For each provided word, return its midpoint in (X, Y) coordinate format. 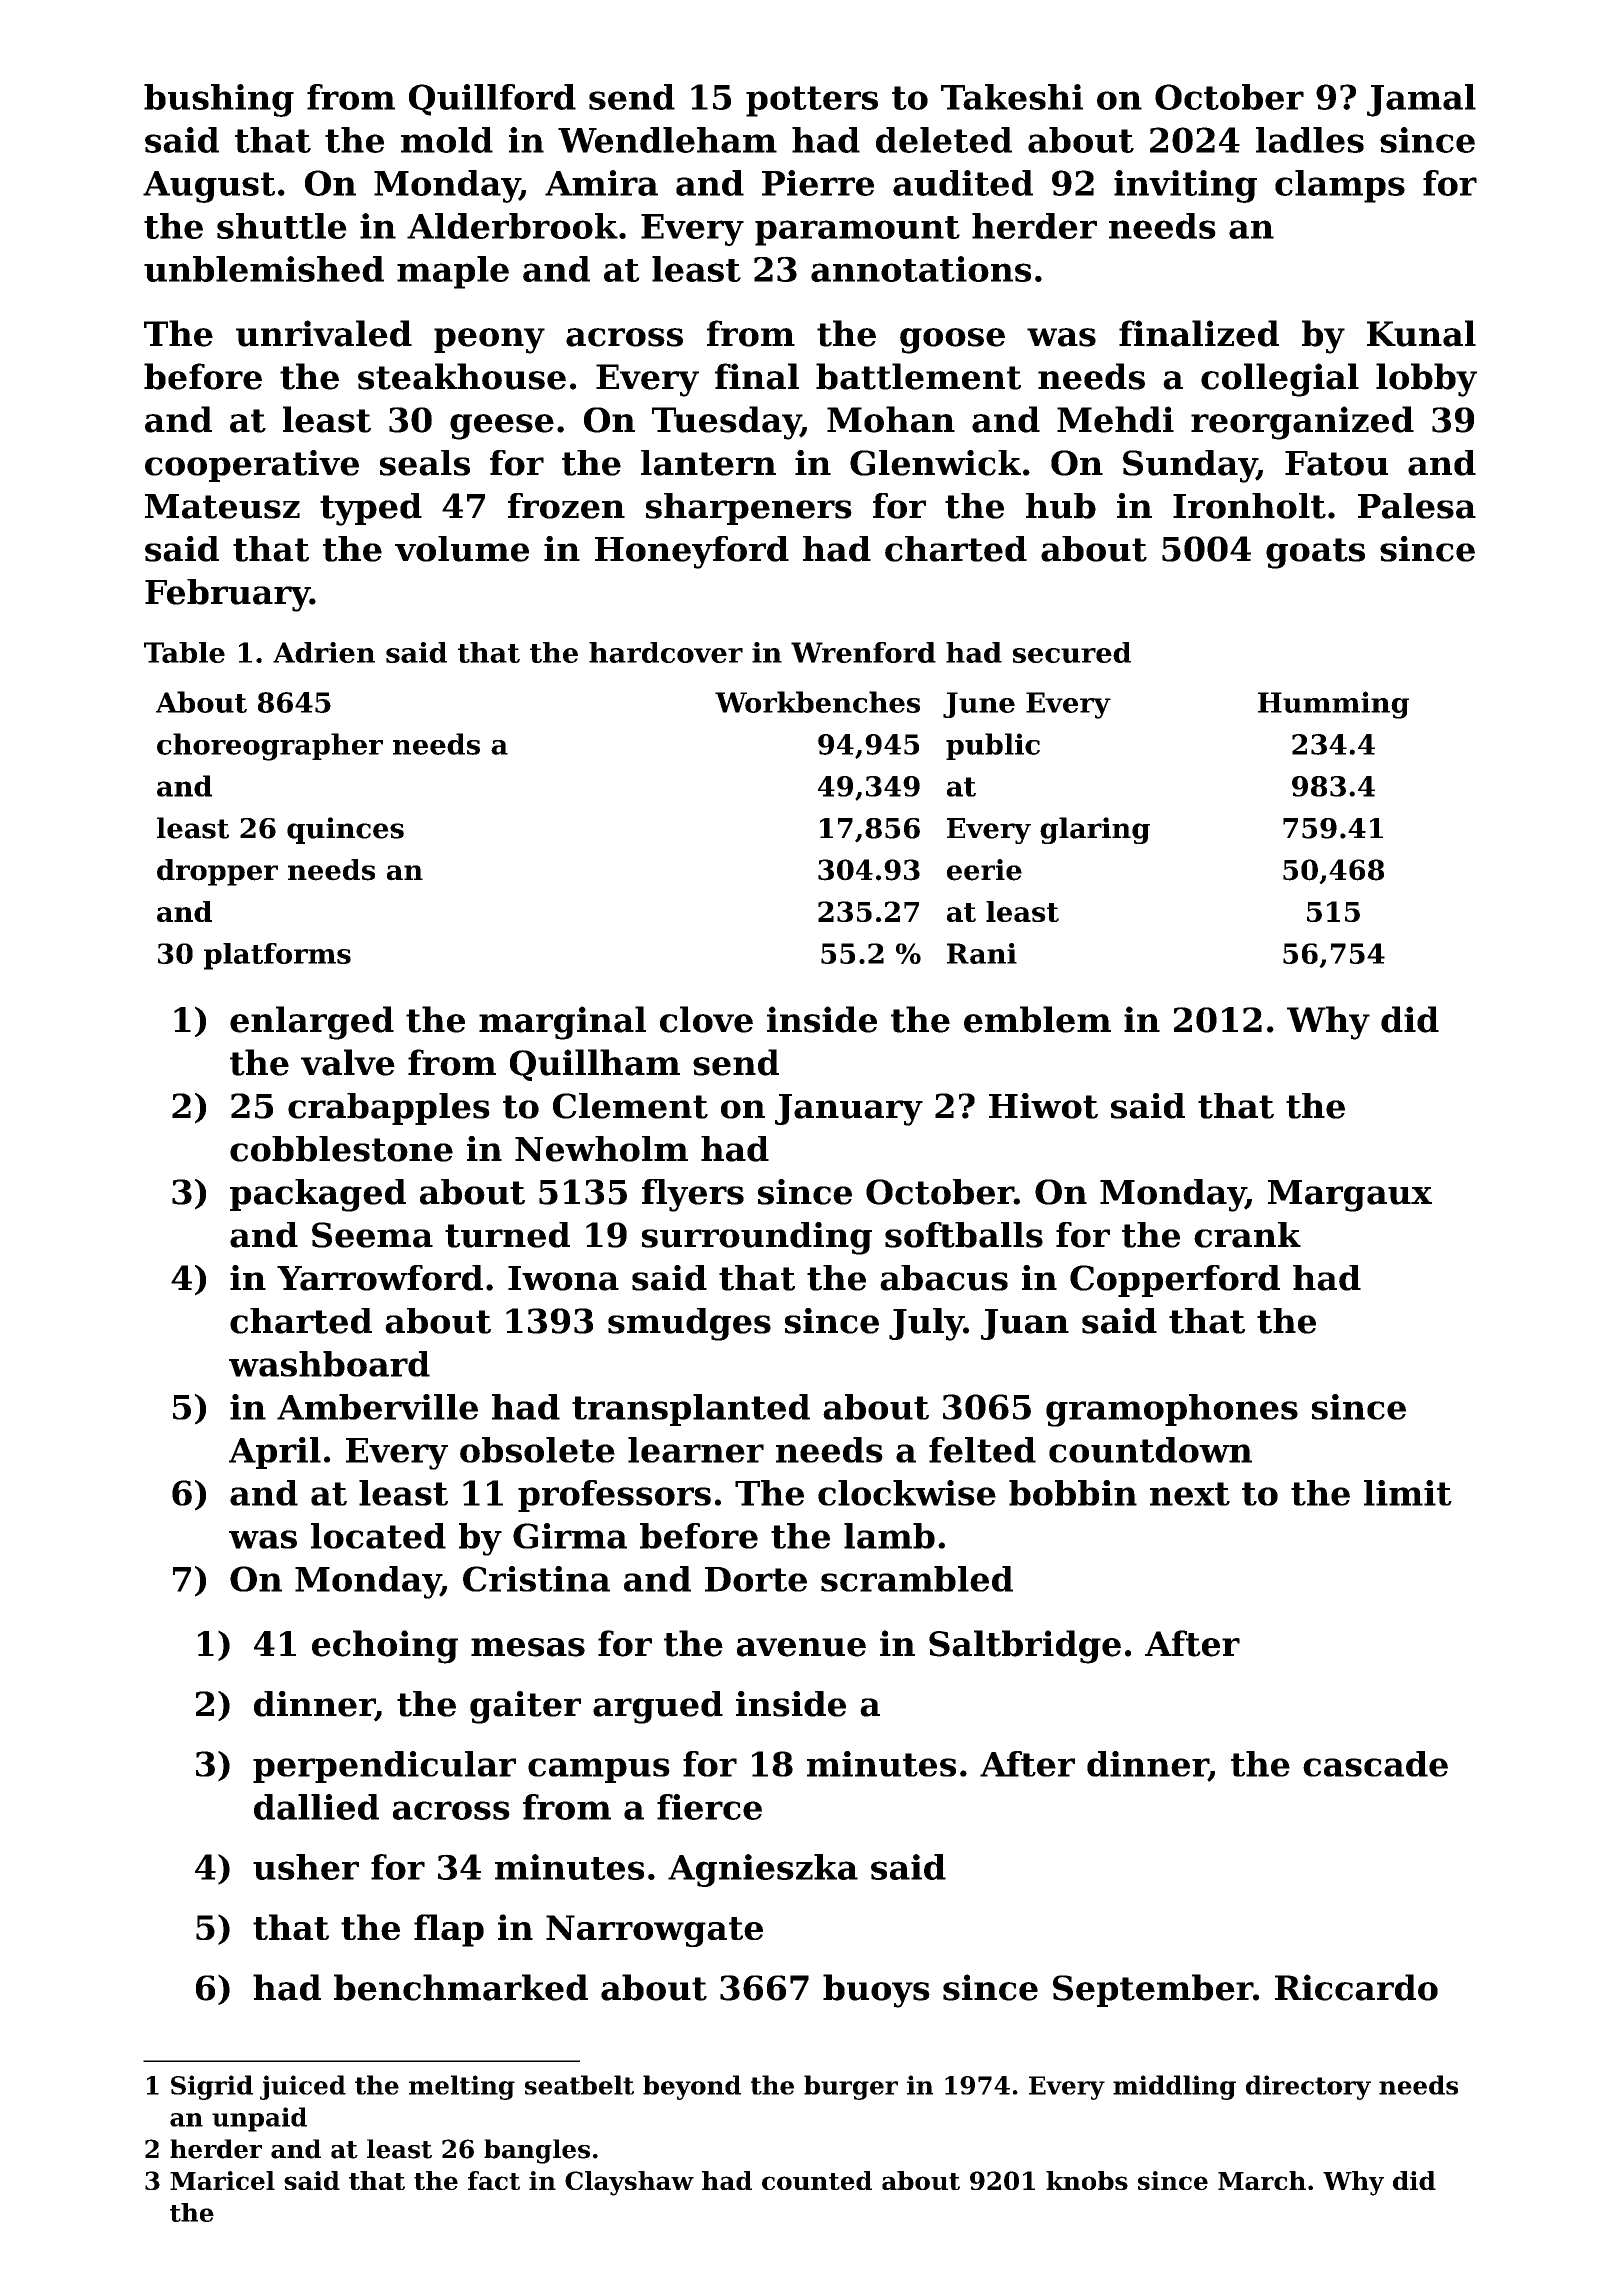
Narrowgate (654, 1931)
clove (706, 1019)
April (275, 1453)
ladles (1310, 140)
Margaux (1350, 1196)
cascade (1375, 1764)
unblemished (264, 269)
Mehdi (1115, 419)
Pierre (818, 183)
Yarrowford (380, 1278)
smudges (689, 1324)
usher (306, 1867)
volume (462, 549)
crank (1247, 1235)
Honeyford (692, 552)
